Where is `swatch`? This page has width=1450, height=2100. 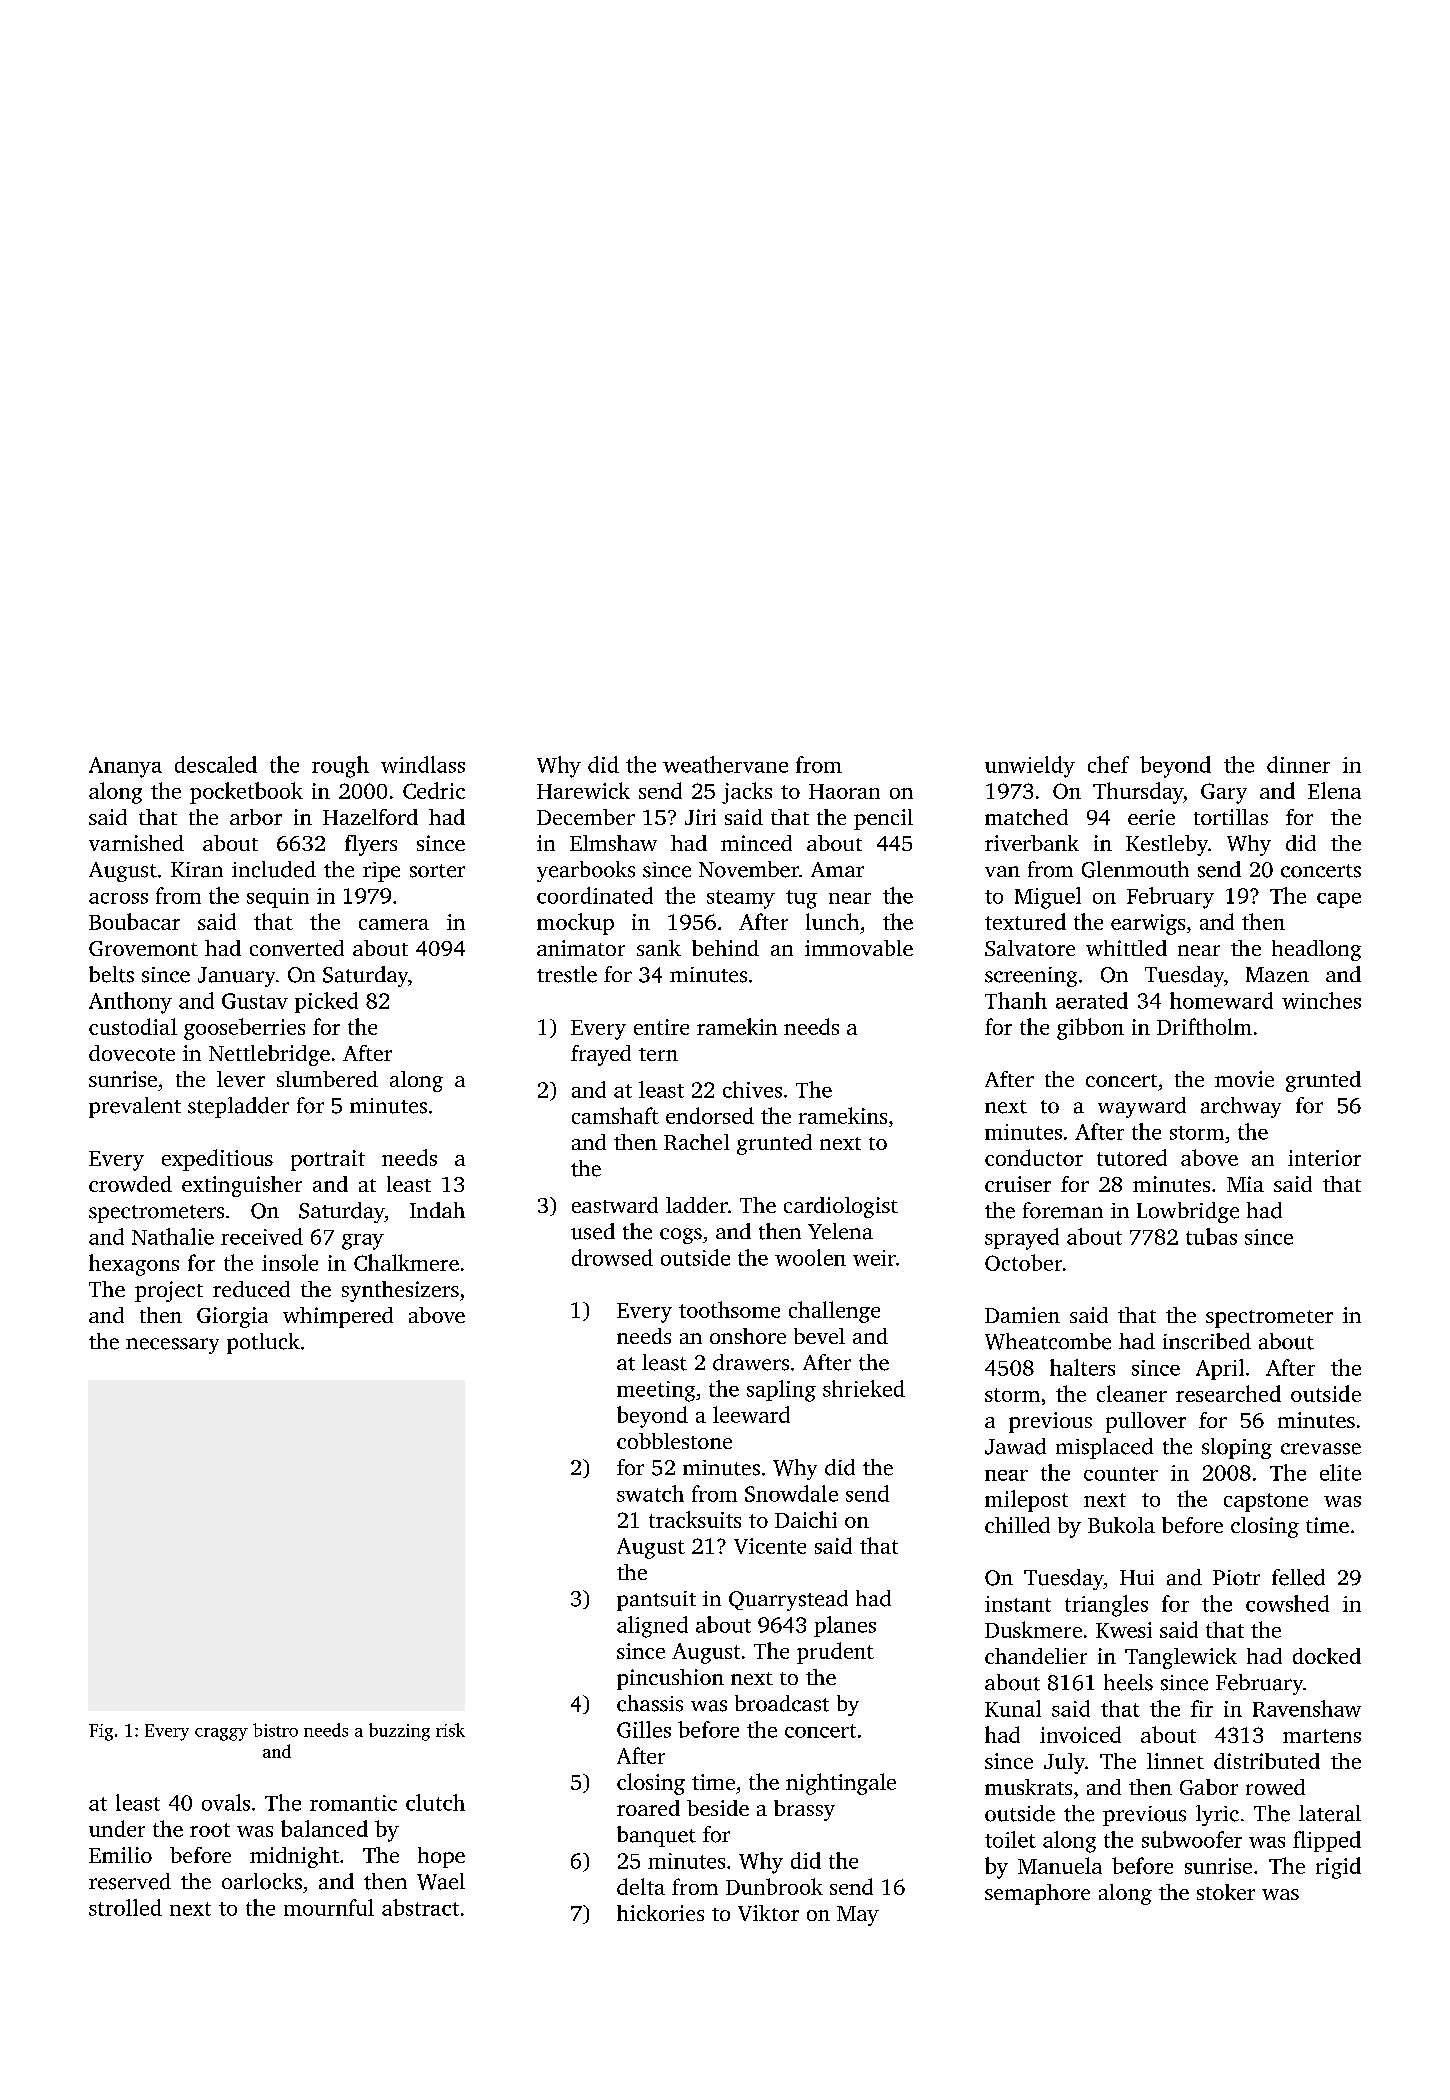
swatch is located at coordinates (650, 1493).
